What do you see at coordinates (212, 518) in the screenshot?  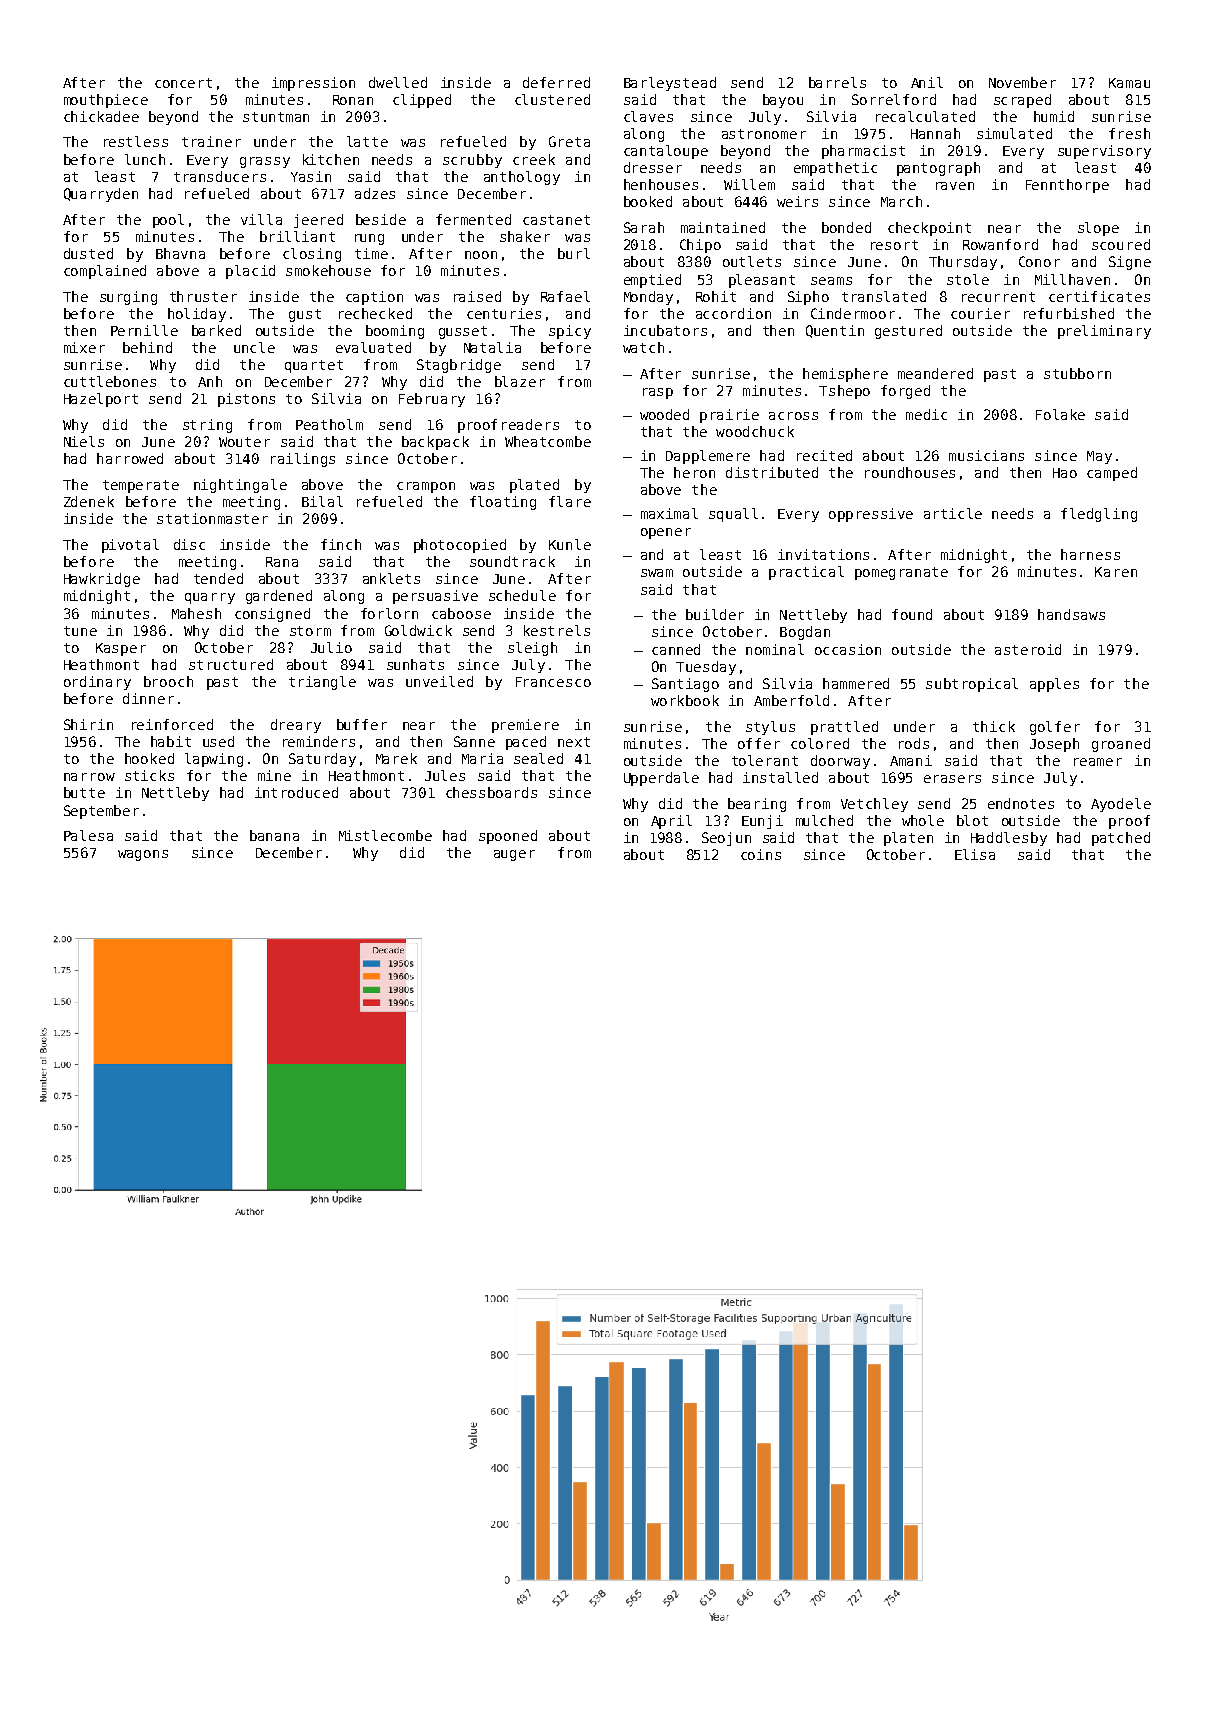 I see `stationmaster` at bounding box center [212, 518].
